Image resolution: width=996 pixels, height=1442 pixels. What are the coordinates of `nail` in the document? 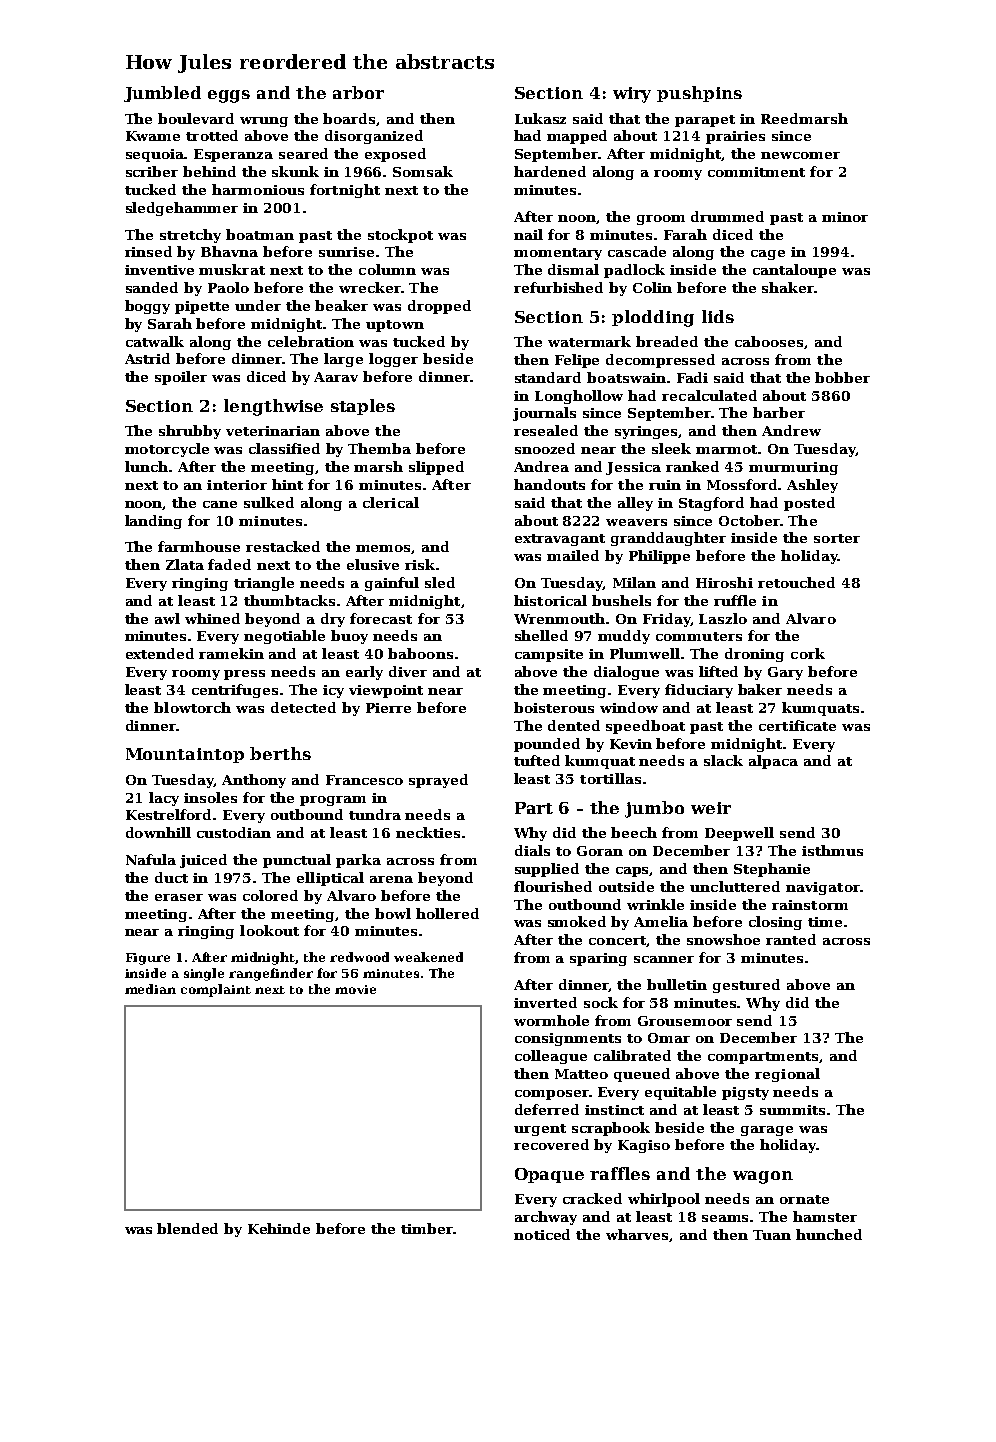 It's located at (528, 234).
